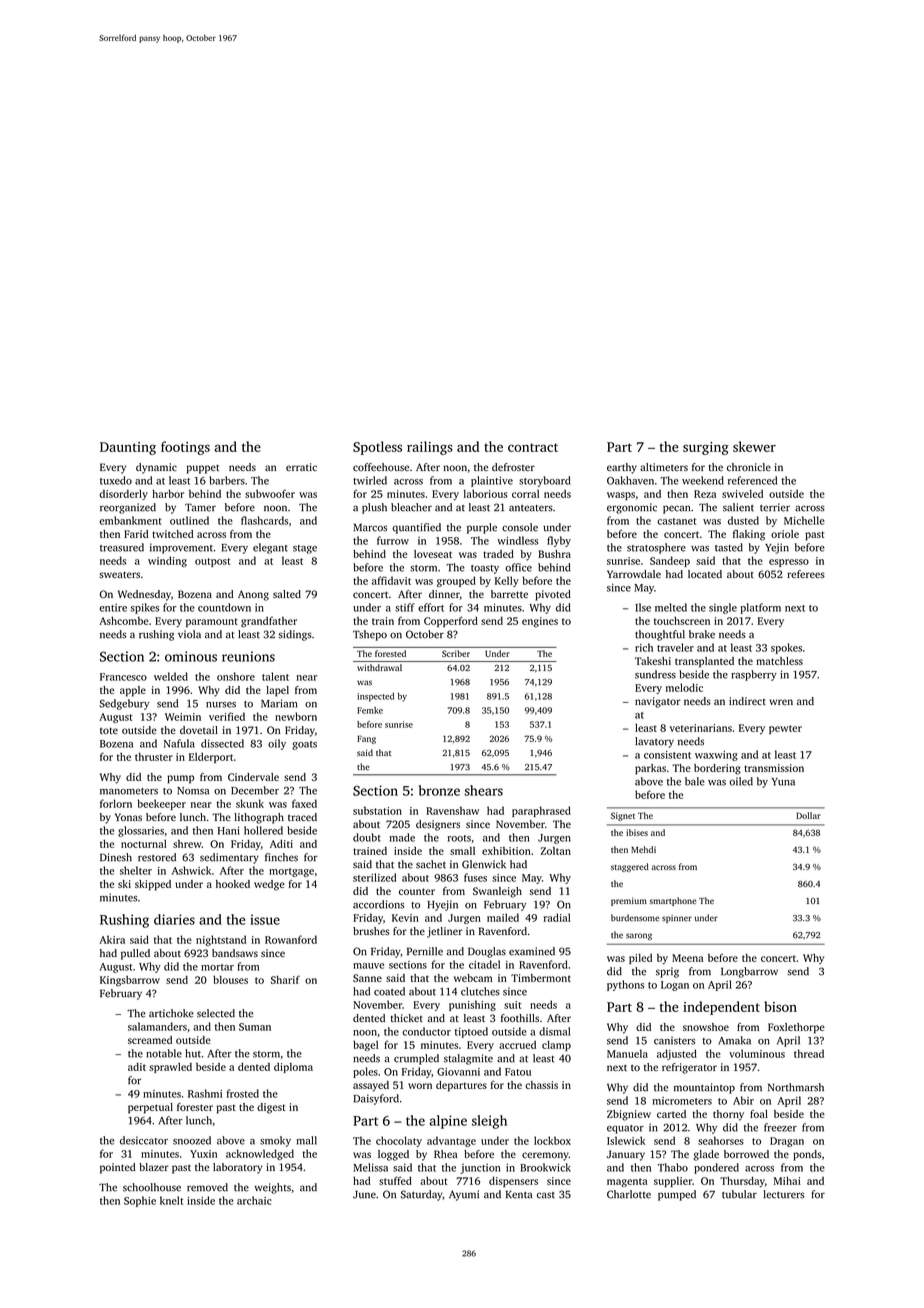 The height and width of the screenshot is (1308, 924). What do you see at coordinates (780, 1006) in the screenshot?
I see `bison` at bounding box center [780, 1006].
